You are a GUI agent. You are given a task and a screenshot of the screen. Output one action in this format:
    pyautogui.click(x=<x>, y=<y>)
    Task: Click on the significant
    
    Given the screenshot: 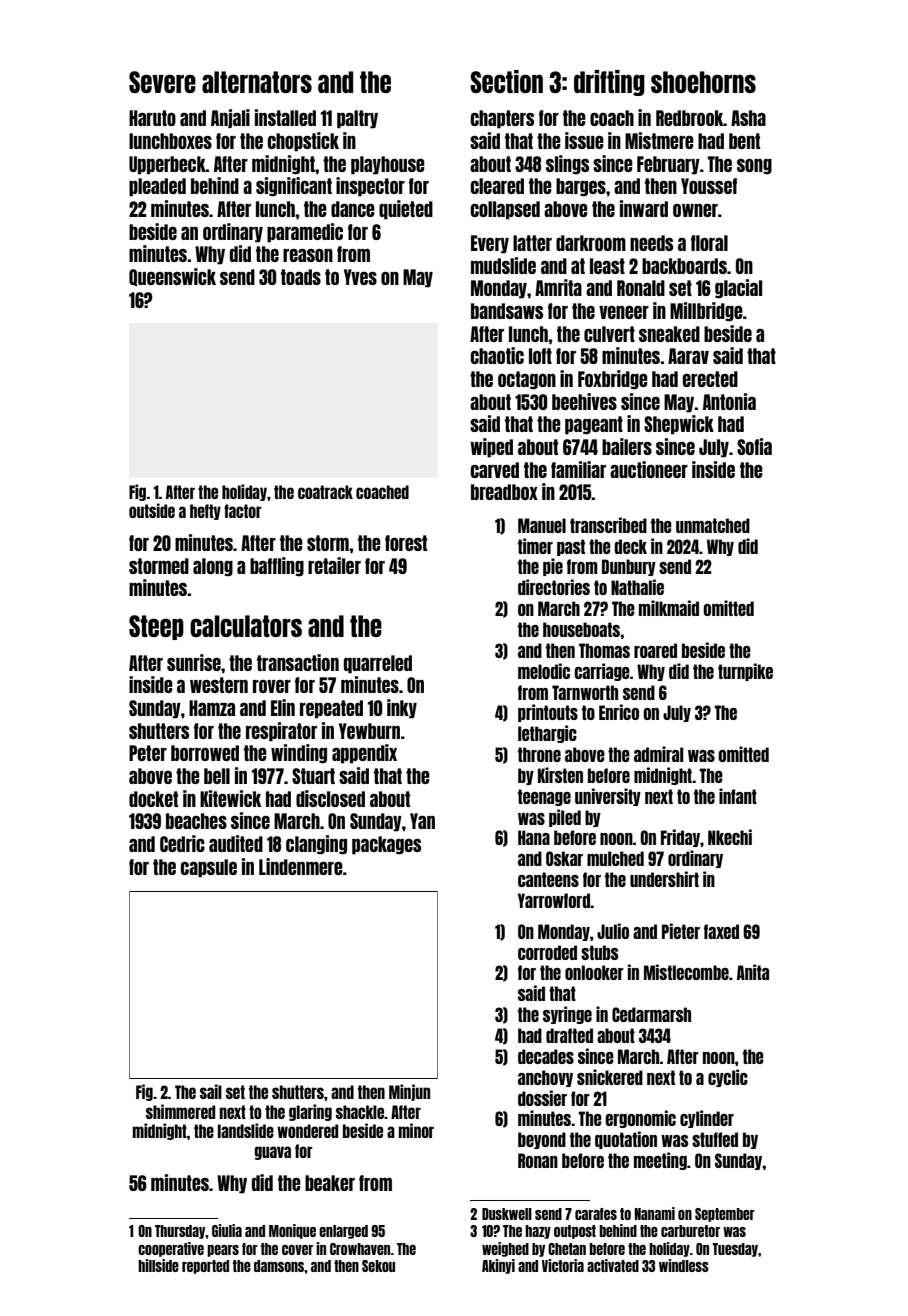 What is the action you would take?
    pyautogui.click(x=294, y=187)
